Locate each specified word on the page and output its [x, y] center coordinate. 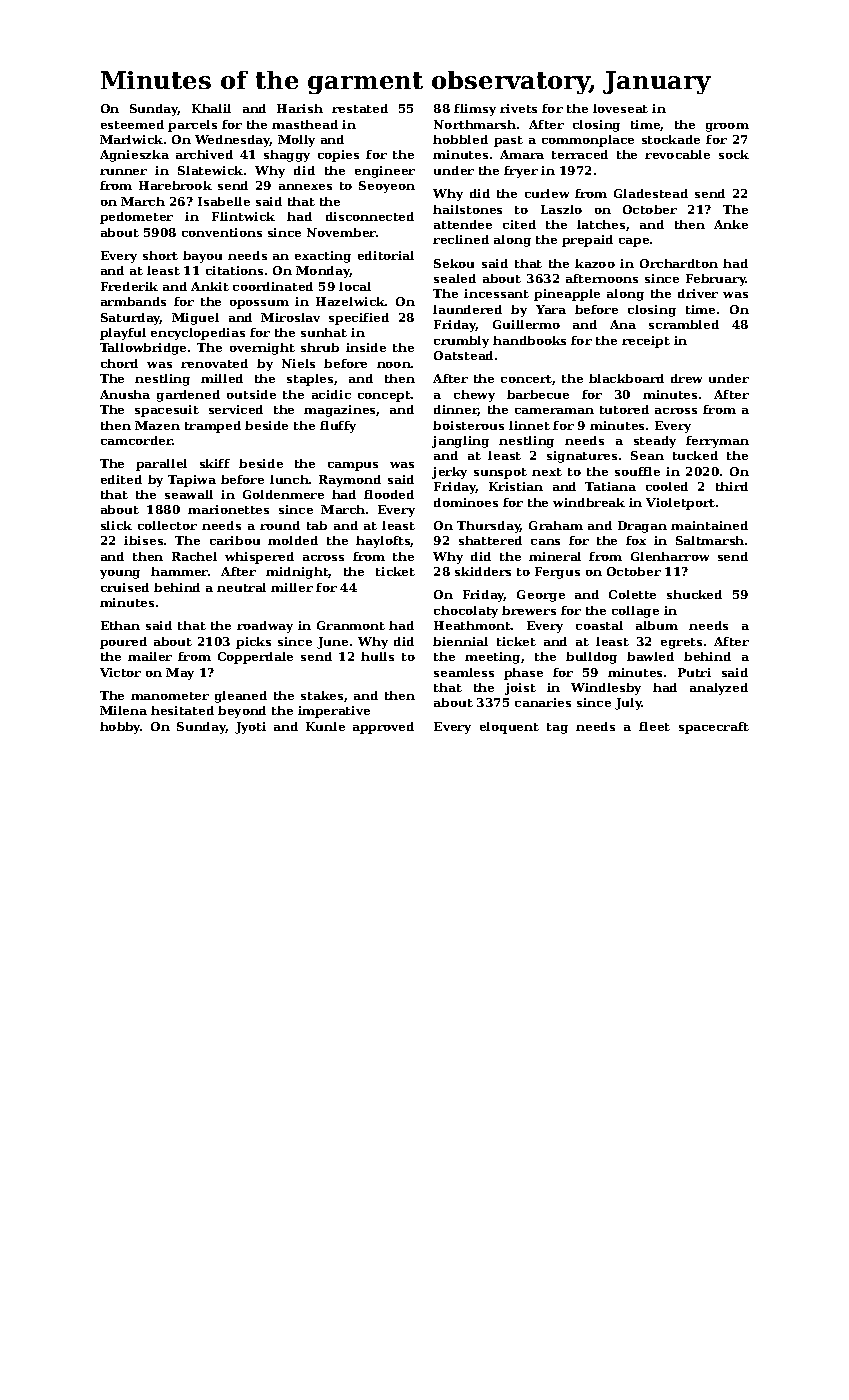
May [180, 674]
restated [360, 108]
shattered [490, 540]
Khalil [211, 108]
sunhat [324, 332]
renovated [214, 363]
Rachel [194, 556]
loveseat [620, 108]
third [732, 486]
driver [698, 293]
